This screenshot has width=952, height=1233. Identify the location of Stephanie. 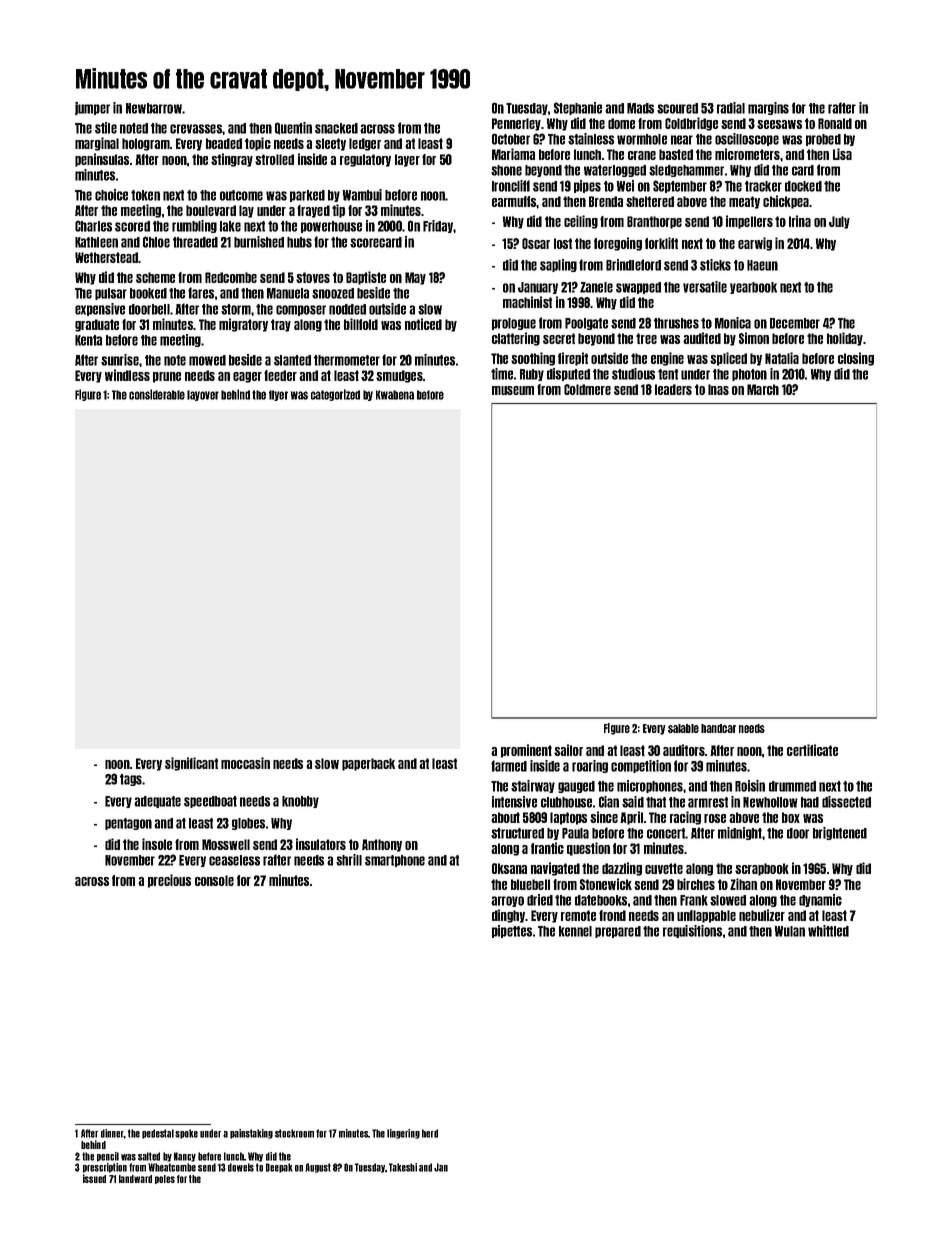
(578, 108).
